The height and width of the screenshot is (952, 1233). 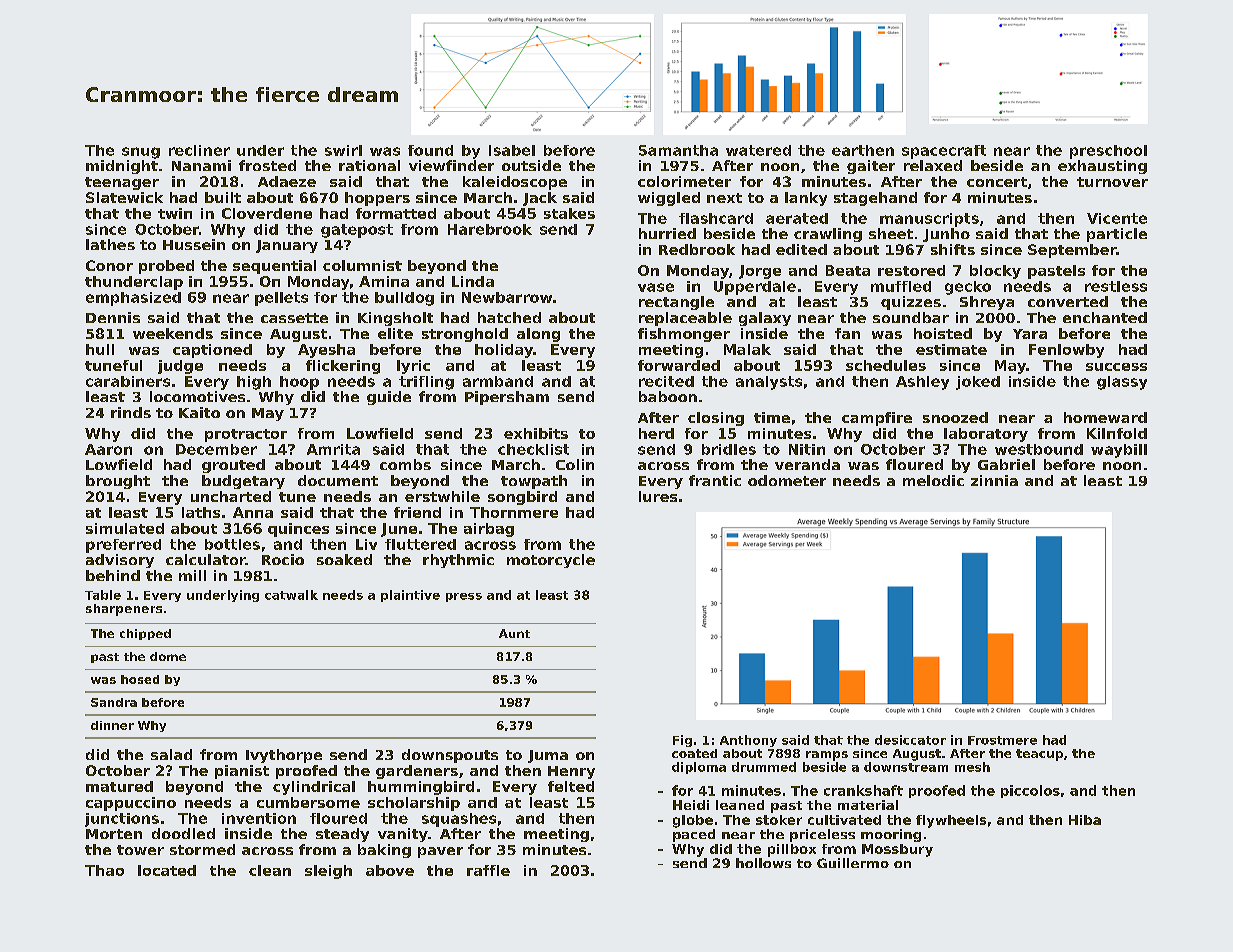 I want to click on pianist, so click(x=242, y=772).
